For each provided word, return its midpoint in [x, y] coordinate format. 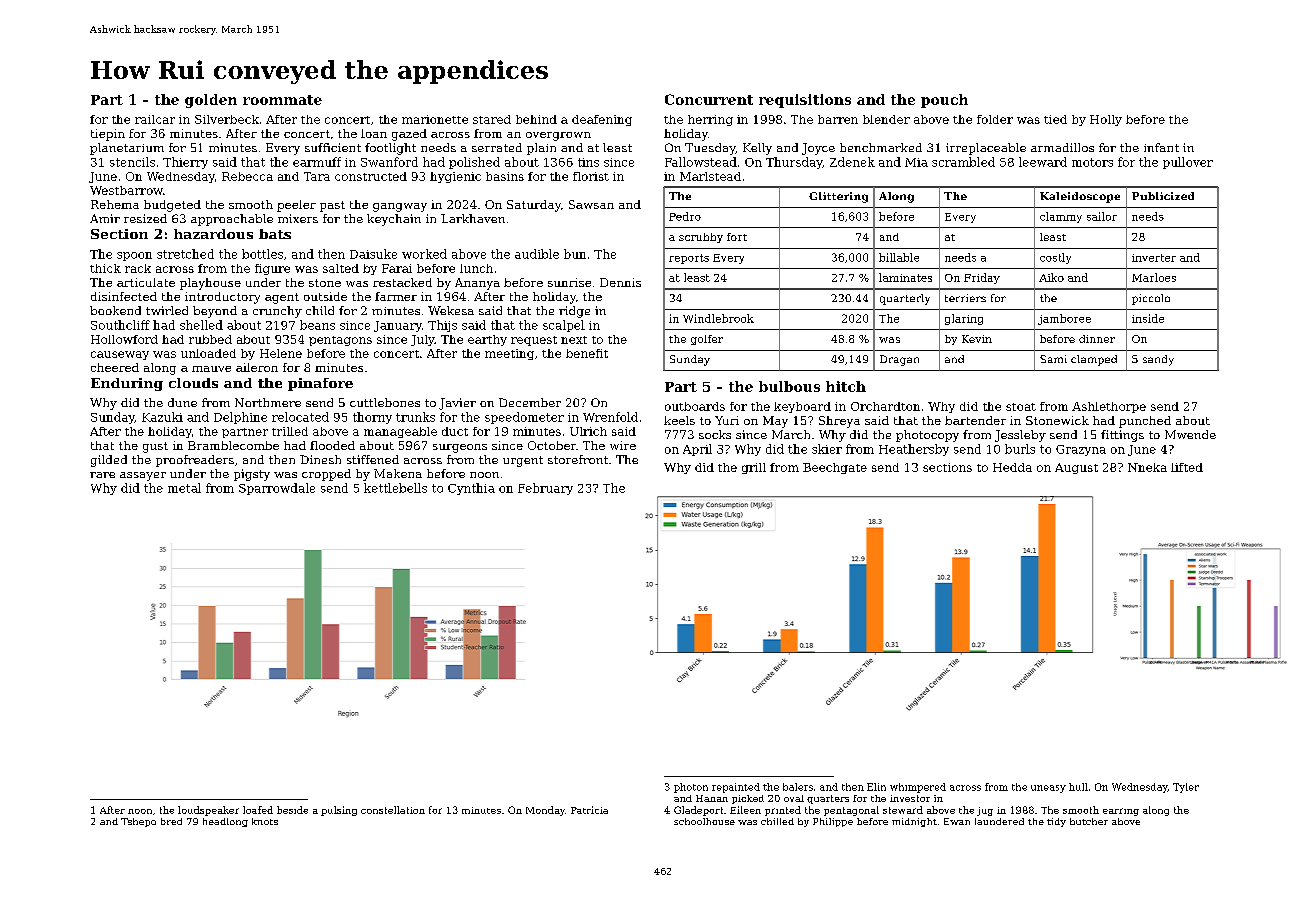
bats [275, 234]
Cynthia [471, 489]
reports [689, 259]
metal [184, 488]
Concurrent [709, 99]
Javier [457, 404]
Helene [281, 353]
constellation [393, 810]
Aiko [1051, 277]
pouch [944, 101]
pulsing [339, 811]
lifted [1187, 467]
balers [798, 787]
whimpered [918, 788]
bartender [975, 420]
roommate [282, 100]
